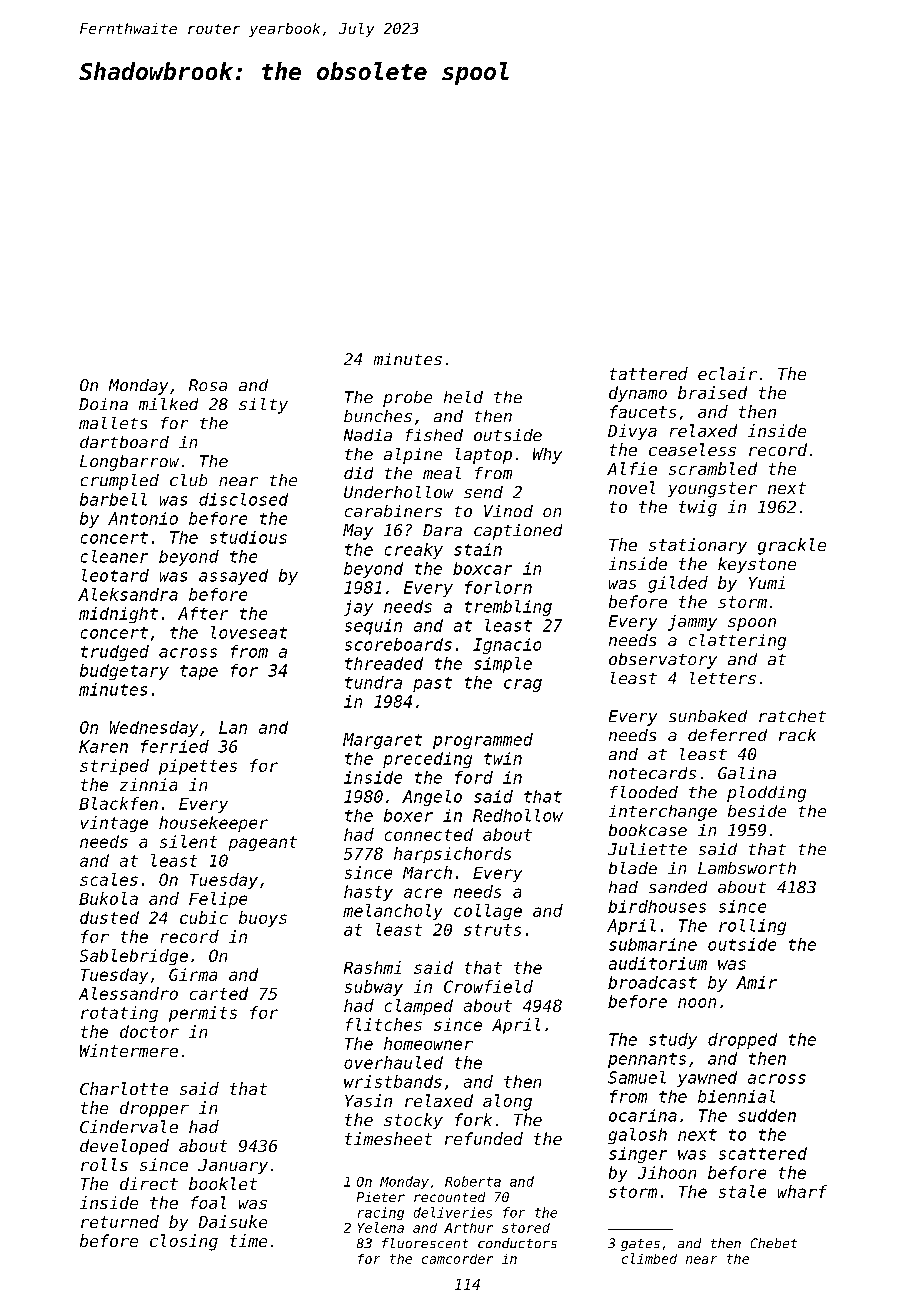 The image size is (908, 1316). I want to click on disclosed, so click(243, 499).
